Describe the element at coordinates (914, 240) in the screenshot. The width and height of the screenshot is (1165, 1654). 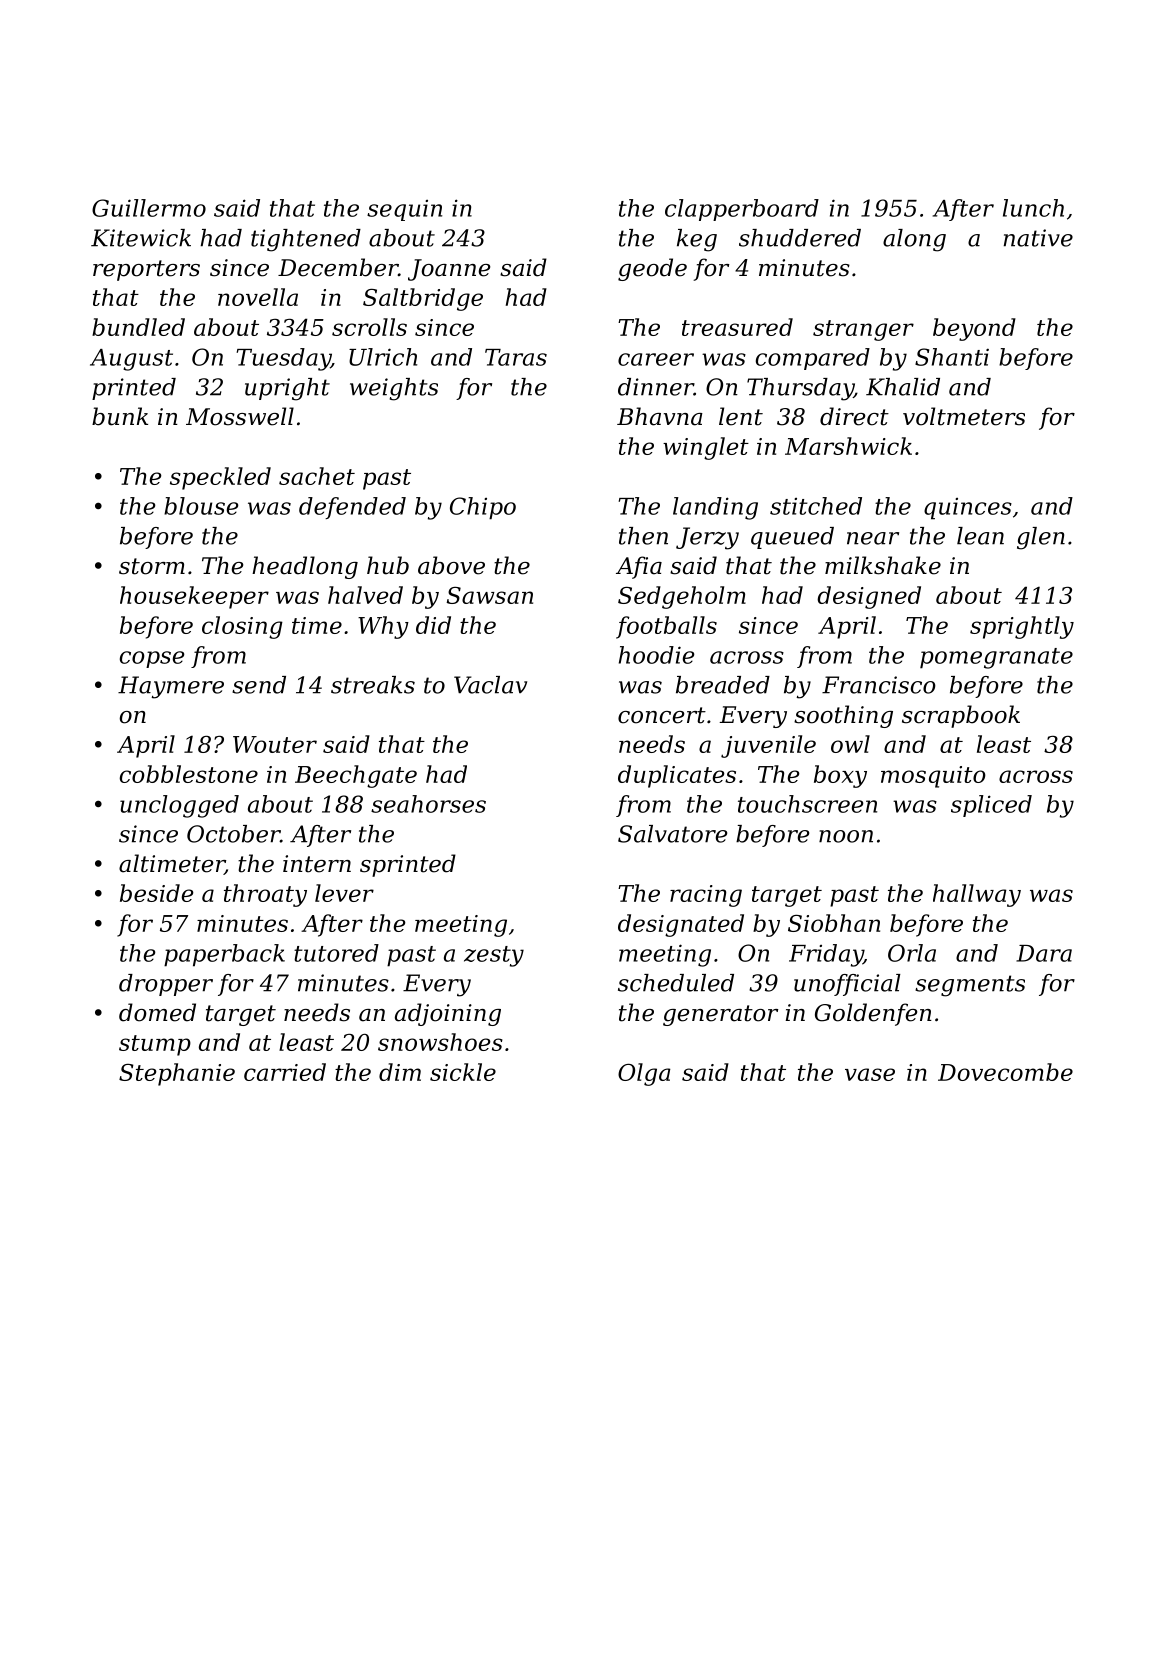
I see `along` at that location.
